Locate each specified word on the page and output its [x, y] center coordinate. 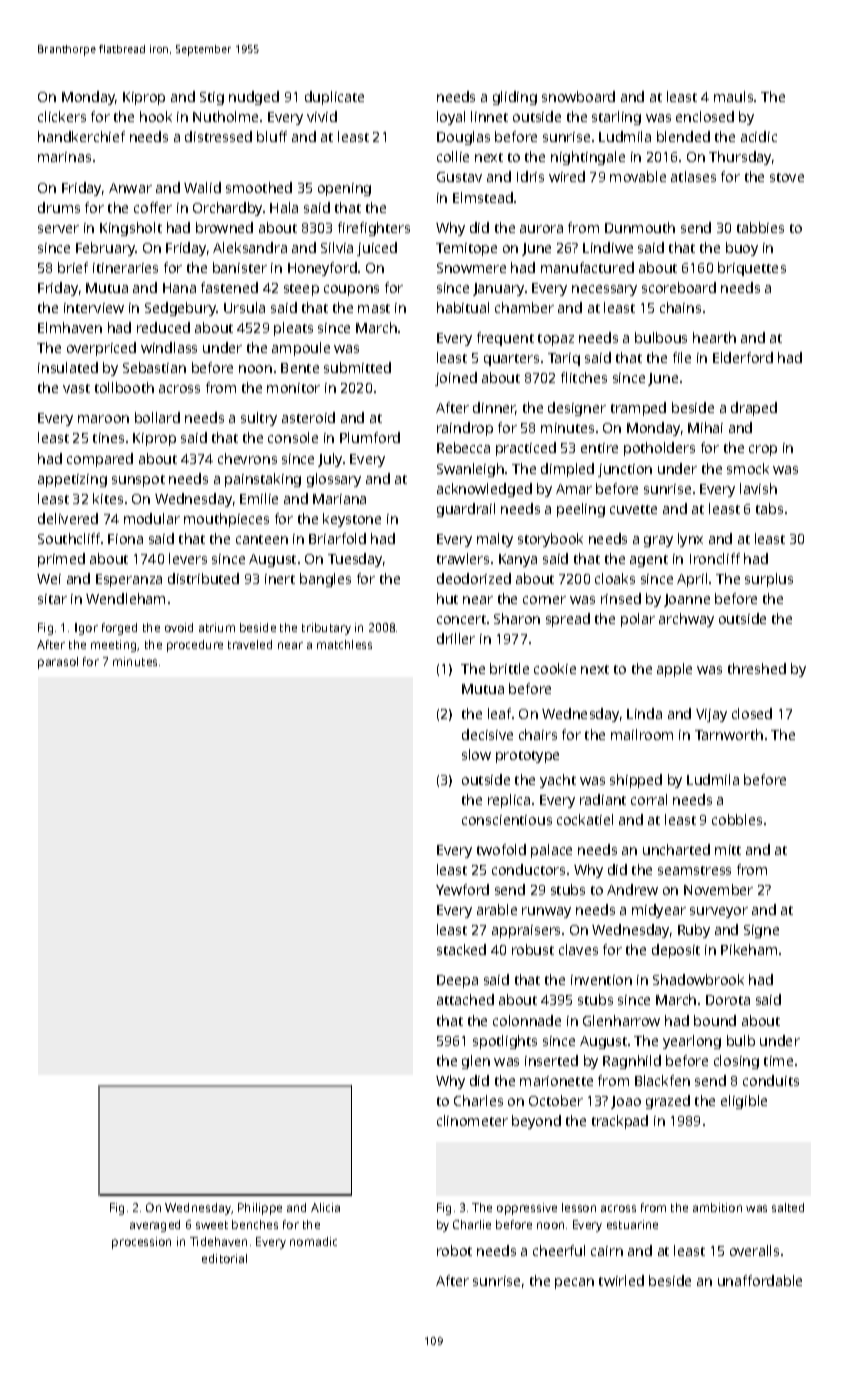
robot [454, 1250]
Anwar [130, 188]
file [682, 357]
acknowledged [484, 490]
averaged [155, 1226]
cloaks [615, 578]
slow [476, 754]
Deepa [457, 981]
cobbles [737, 819]
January [498, 289]
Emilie [259, 498]
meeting [114, 646]
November [718, 889]
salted [788, 1207]
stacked [461, 949]
